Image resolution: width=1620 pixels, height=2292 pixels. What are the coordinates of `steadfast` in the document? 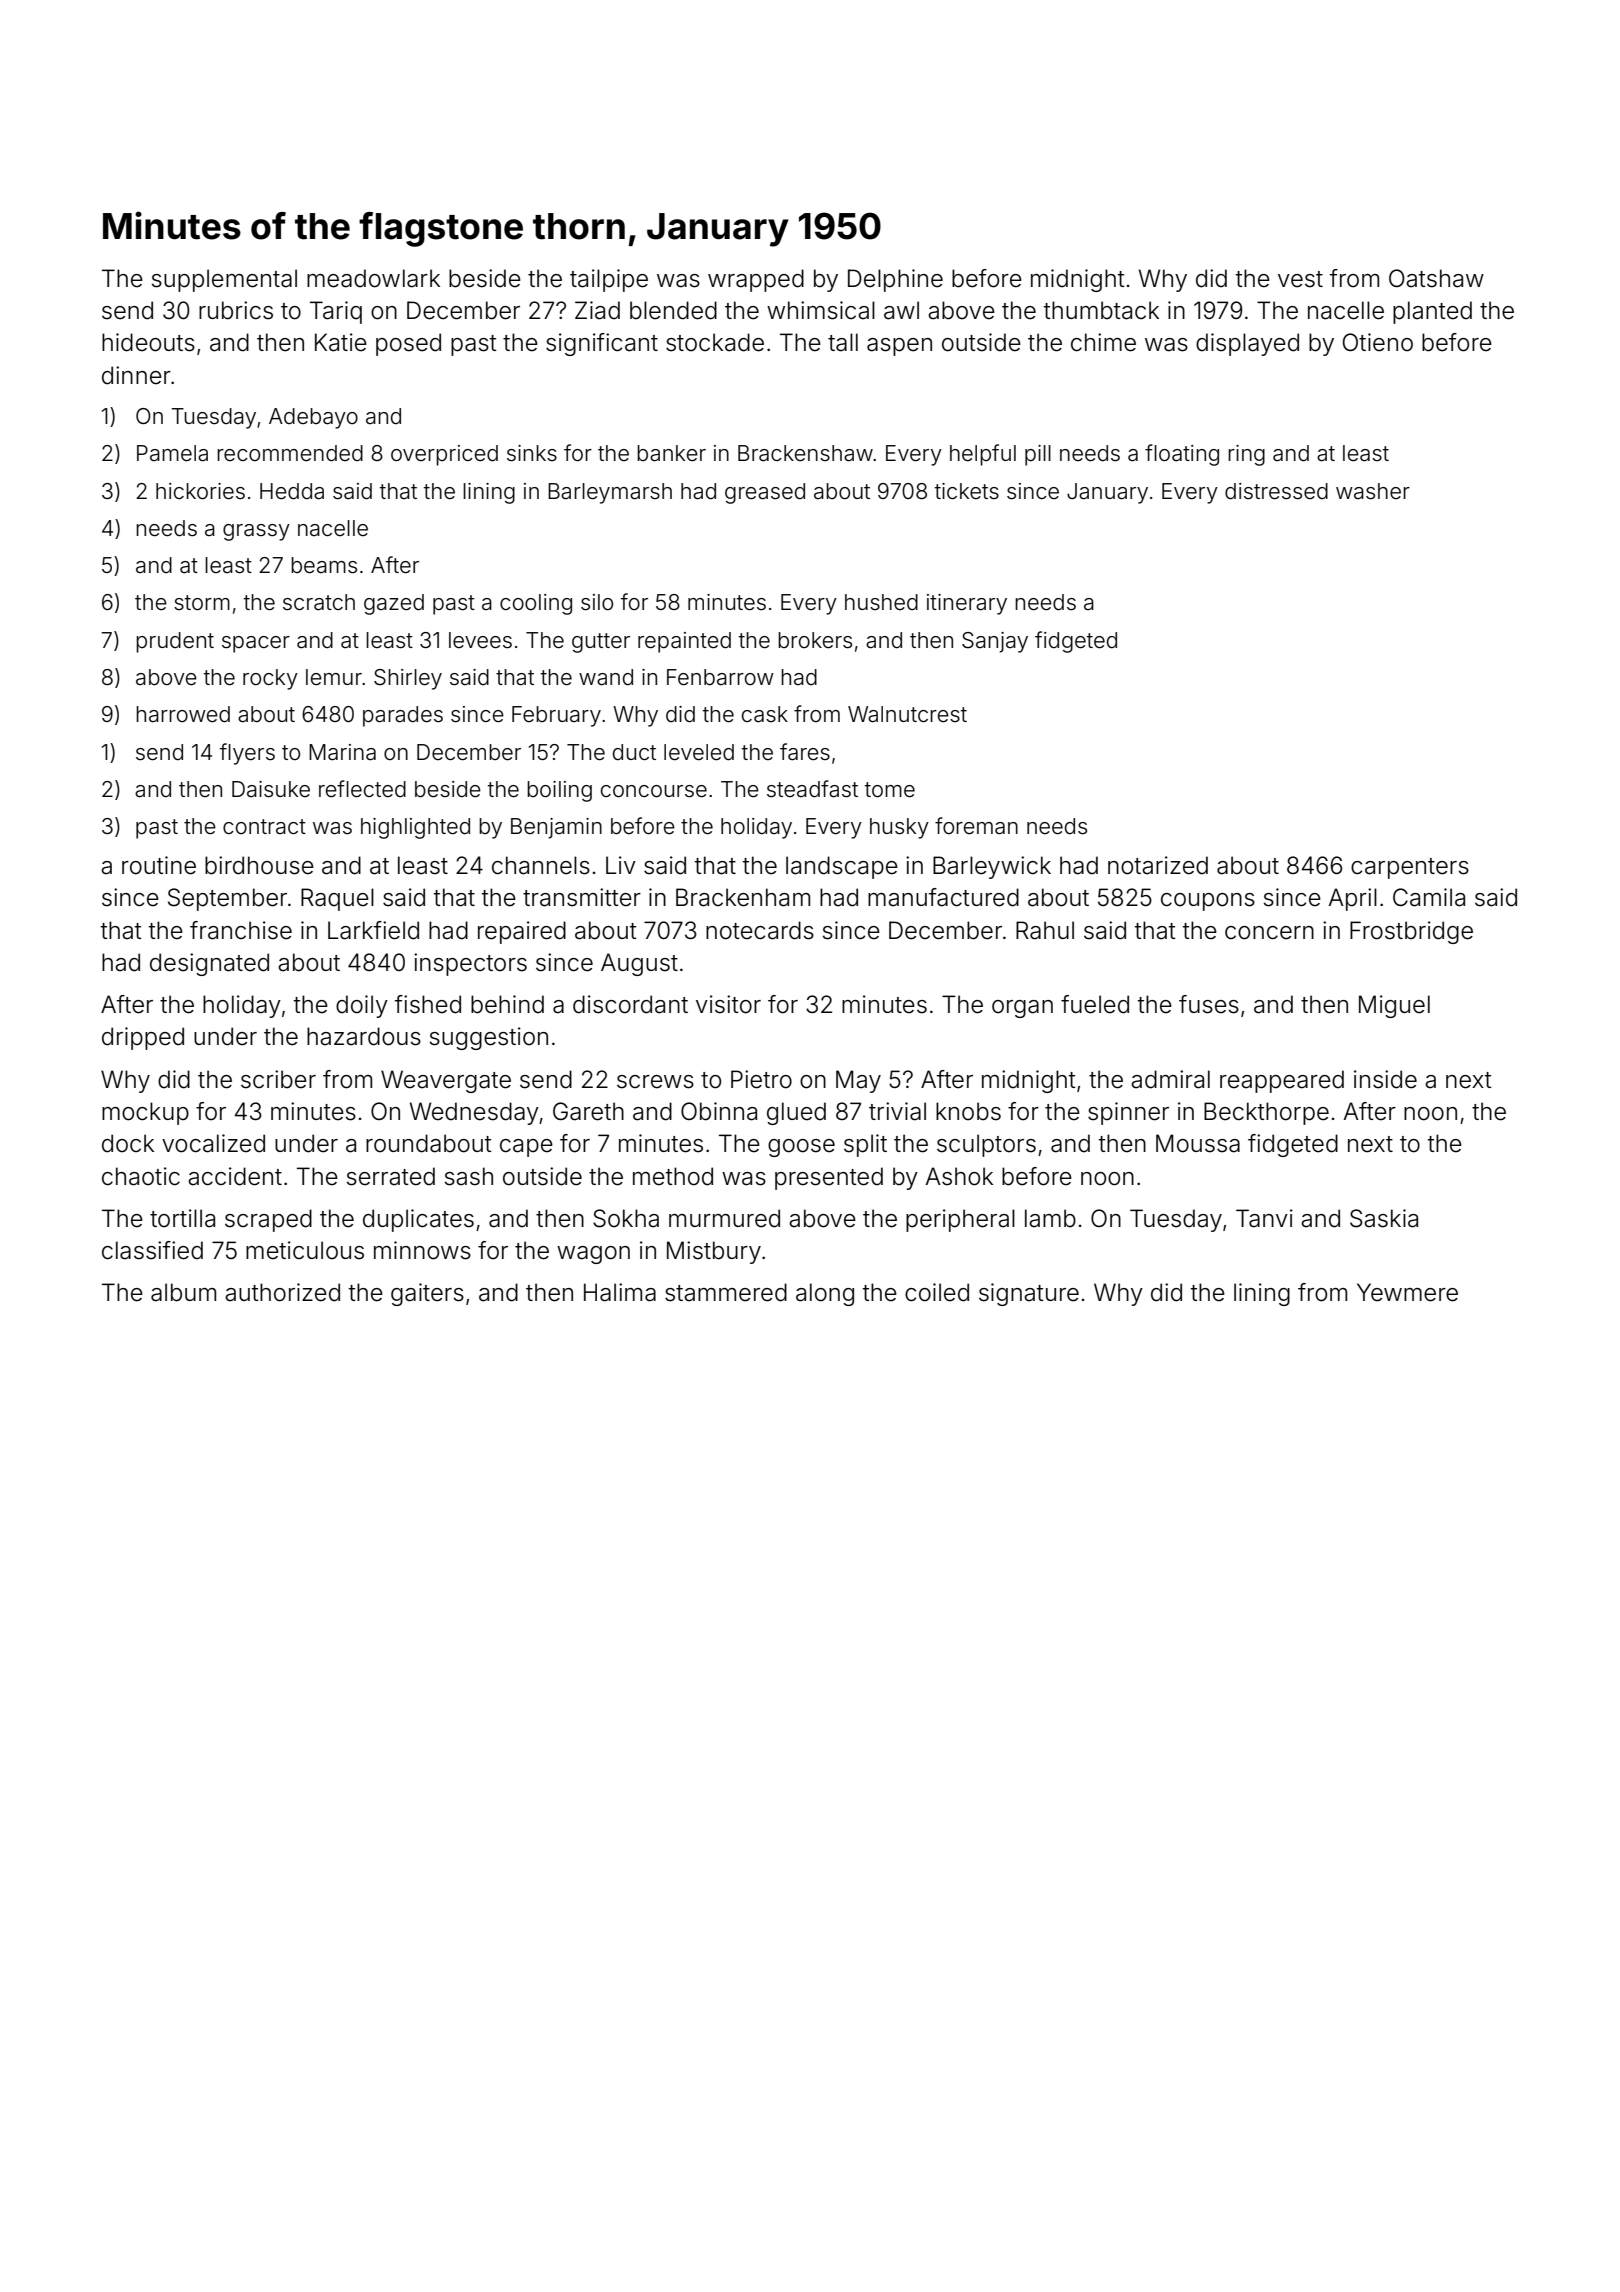 It's located at (812, 789).
